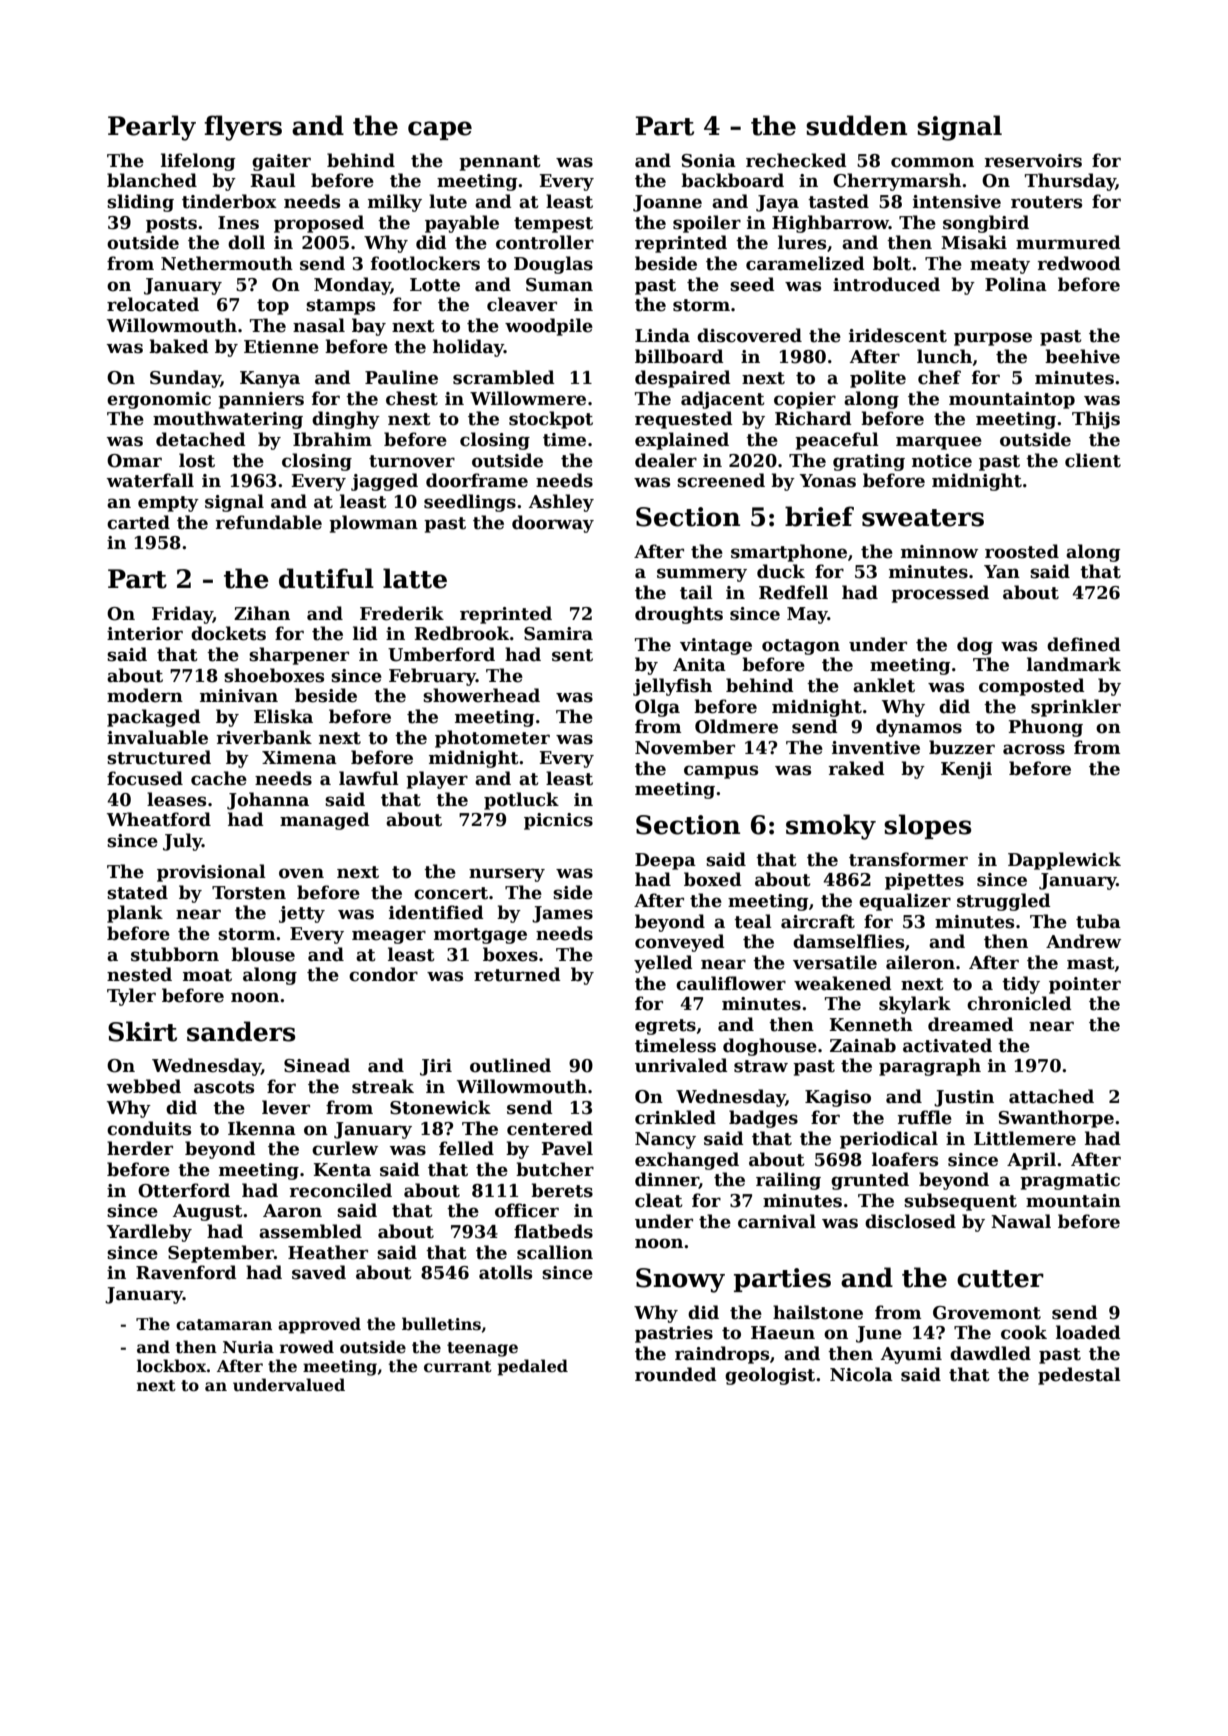 The width and height of the page is (1228, 1736). I want to click on posts, so click(171, 225).
